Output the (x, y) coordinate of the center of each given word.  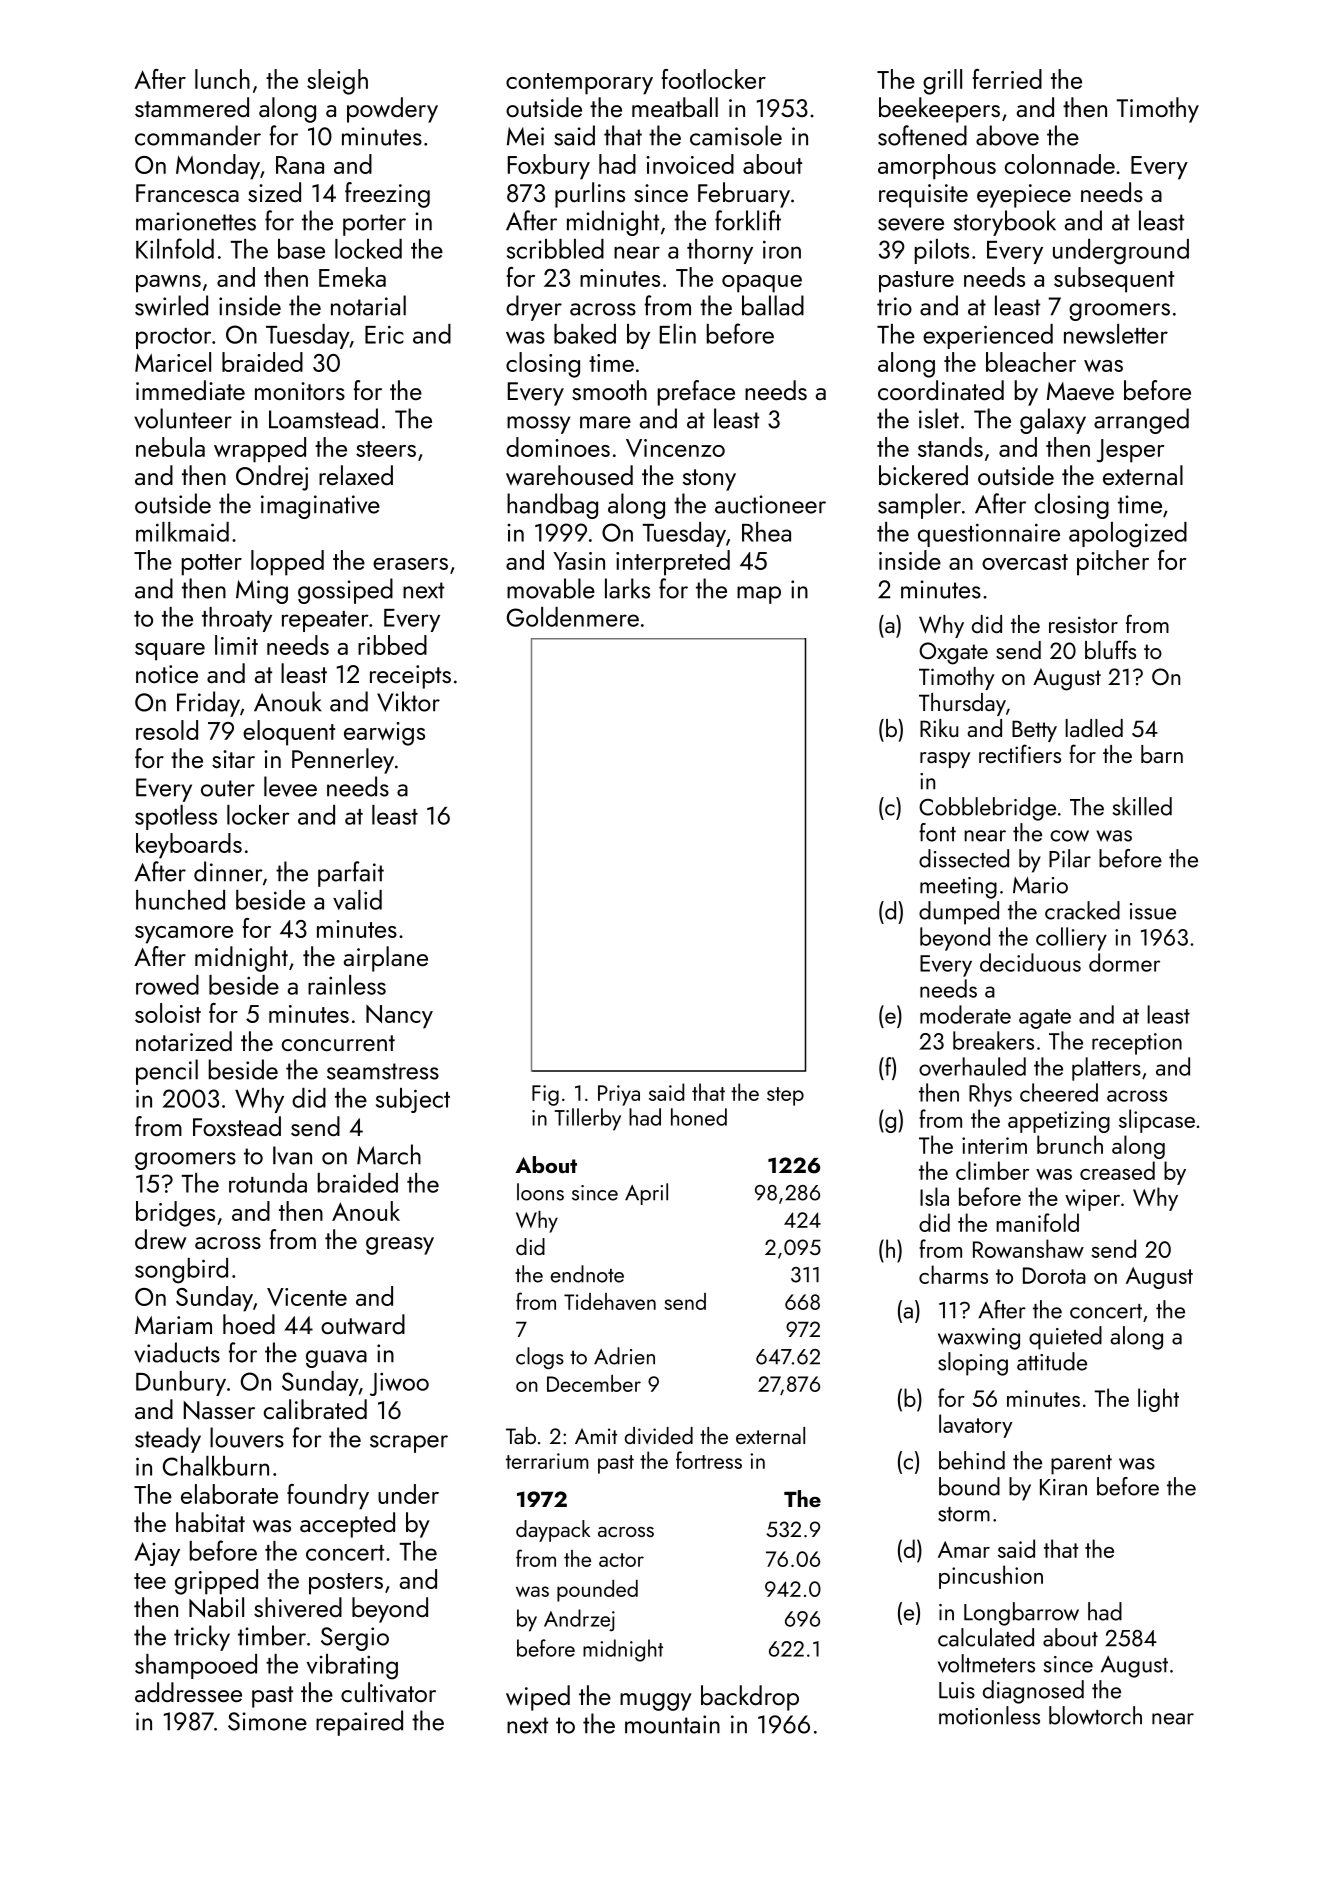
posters (346, 1584)
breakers (993, 1040)
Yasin (579, 561)
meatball (675, 107)
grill (942, 82)
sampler (919, 506)
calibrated (315, 1409)
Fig (545, 1095)
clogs (540, 1358)
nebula (170, 447)
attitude (1052, 1361)
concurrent (338, 1043)
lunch (222, 79)
